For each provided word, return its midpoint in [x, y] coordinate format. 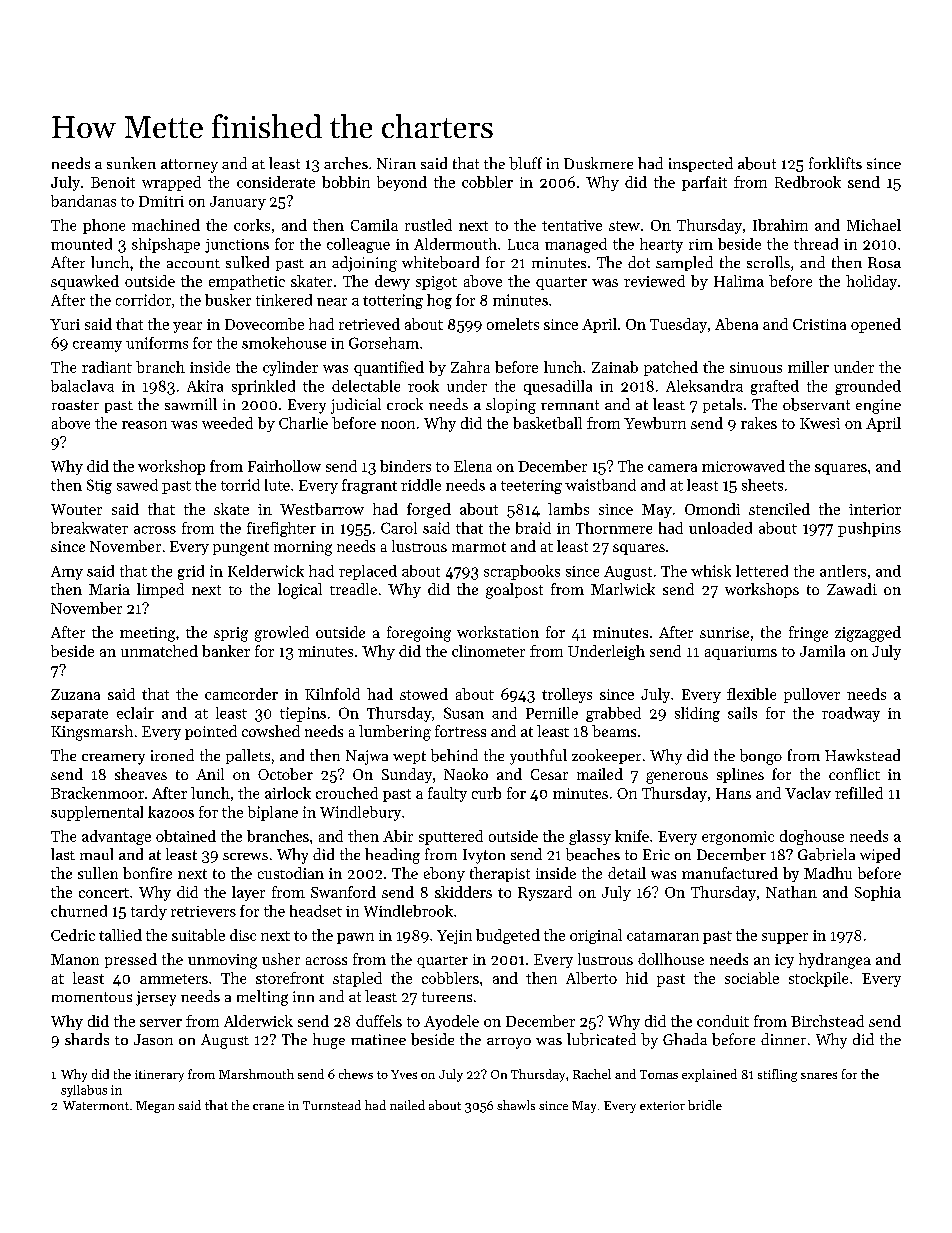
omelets [513, 324]
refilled [859, 793]
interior [875, 509]
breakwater [89, 528]
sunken [131, 163]
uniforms [157, 343]
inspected [701, 164]
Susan [464, 713]
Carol [399, 528]
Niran [396, 163]
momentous [92, 997]
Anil [210, 774]
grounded [868, 387]
